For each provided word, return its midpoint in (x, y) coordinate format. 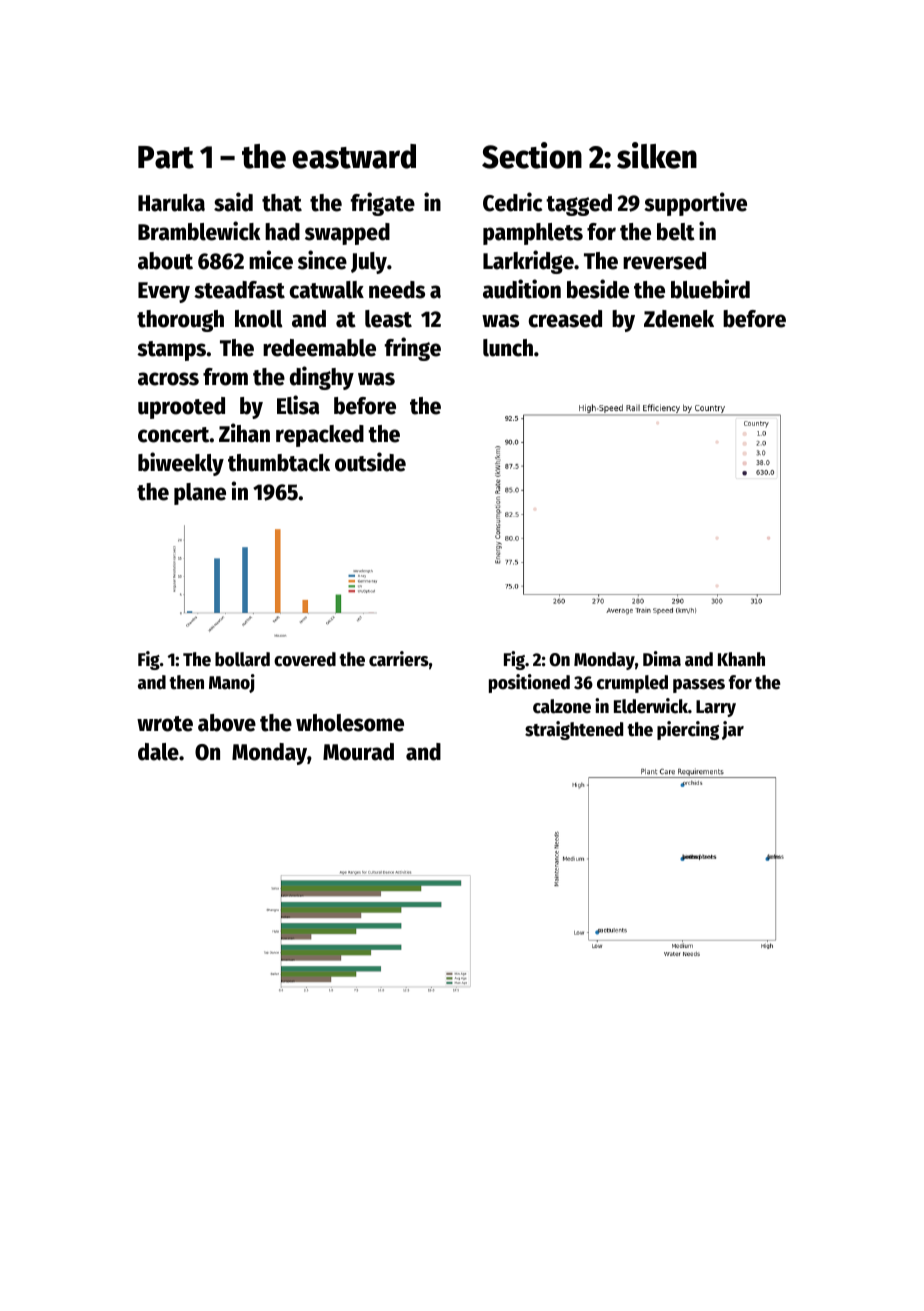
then (186, 682)
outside (370, 462)
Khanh (741, 659)
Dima (662, 659)
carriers (399, 659)
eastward (354, 156)
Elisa (298, 405)
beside (598, 289)
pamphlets (533, 234)
